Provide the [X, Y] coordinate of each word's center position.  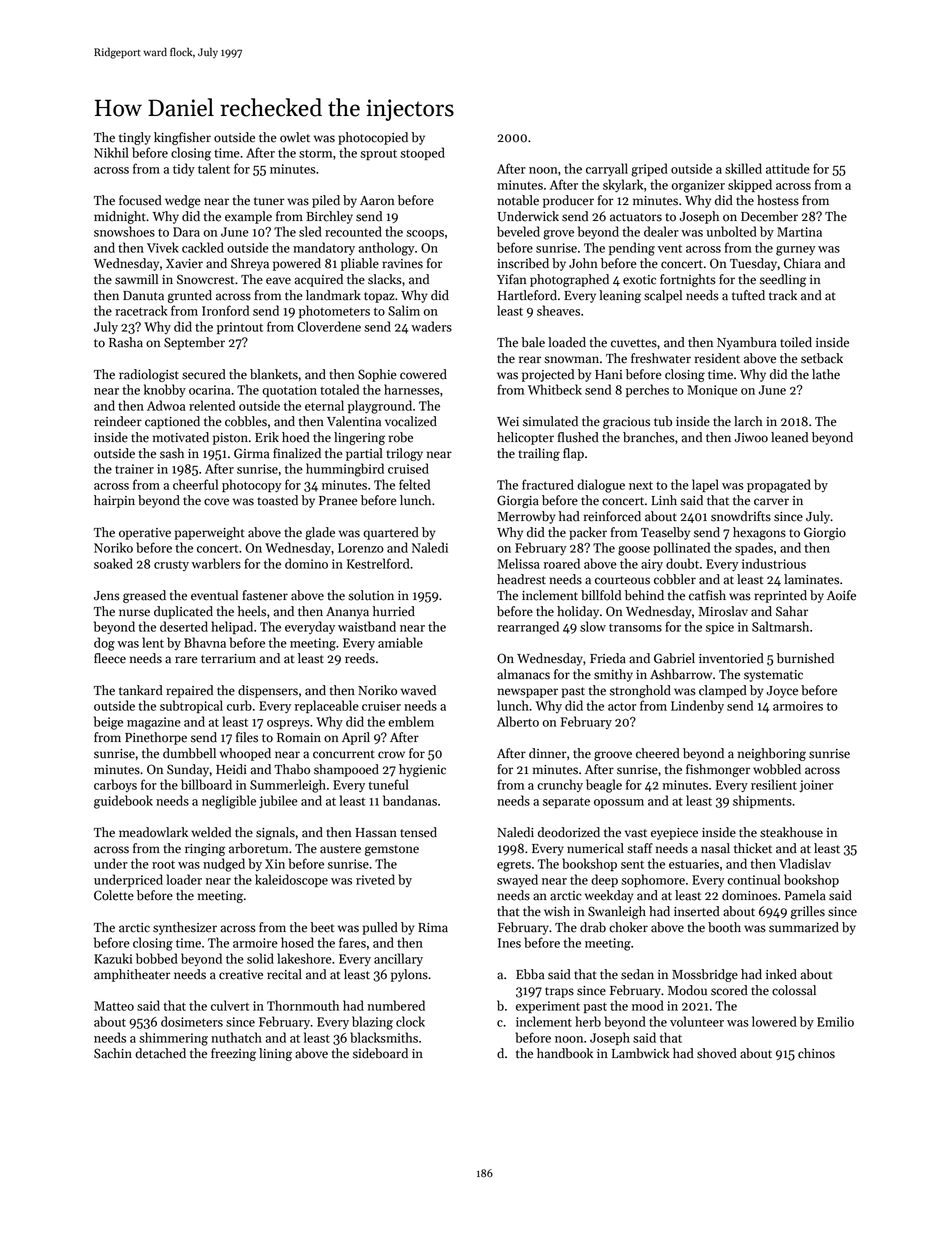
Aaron [377, 201]
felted [414, 484]
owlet [295, 137]
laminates [811, 579]
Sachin [113, 1053]
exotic [639, 280]
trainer [134, 469]
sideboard [380, 1053]
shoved [717, 1053]
